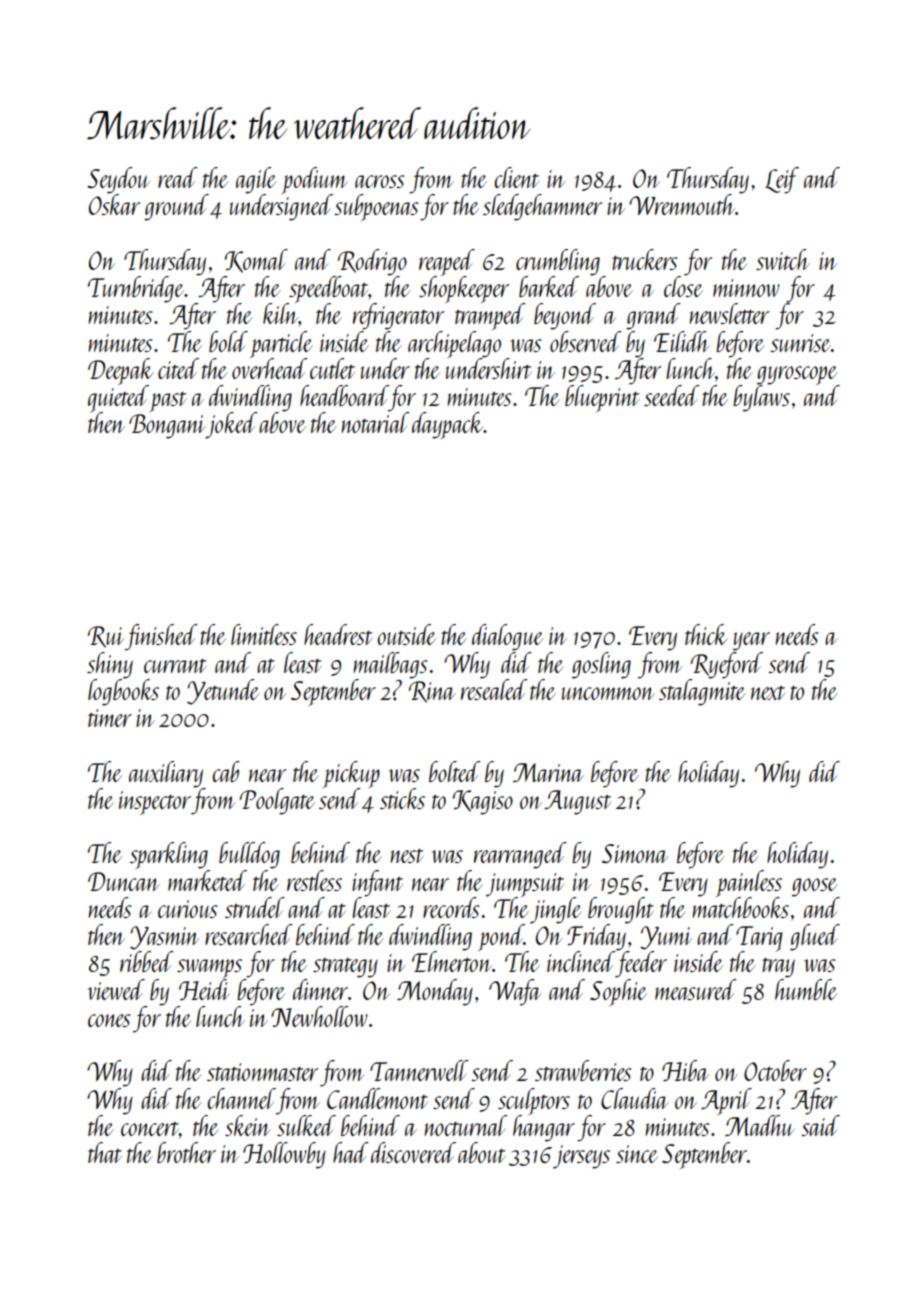 This screenshot has width=924, height=1311. I want to click on switch, so click(783, 259).
